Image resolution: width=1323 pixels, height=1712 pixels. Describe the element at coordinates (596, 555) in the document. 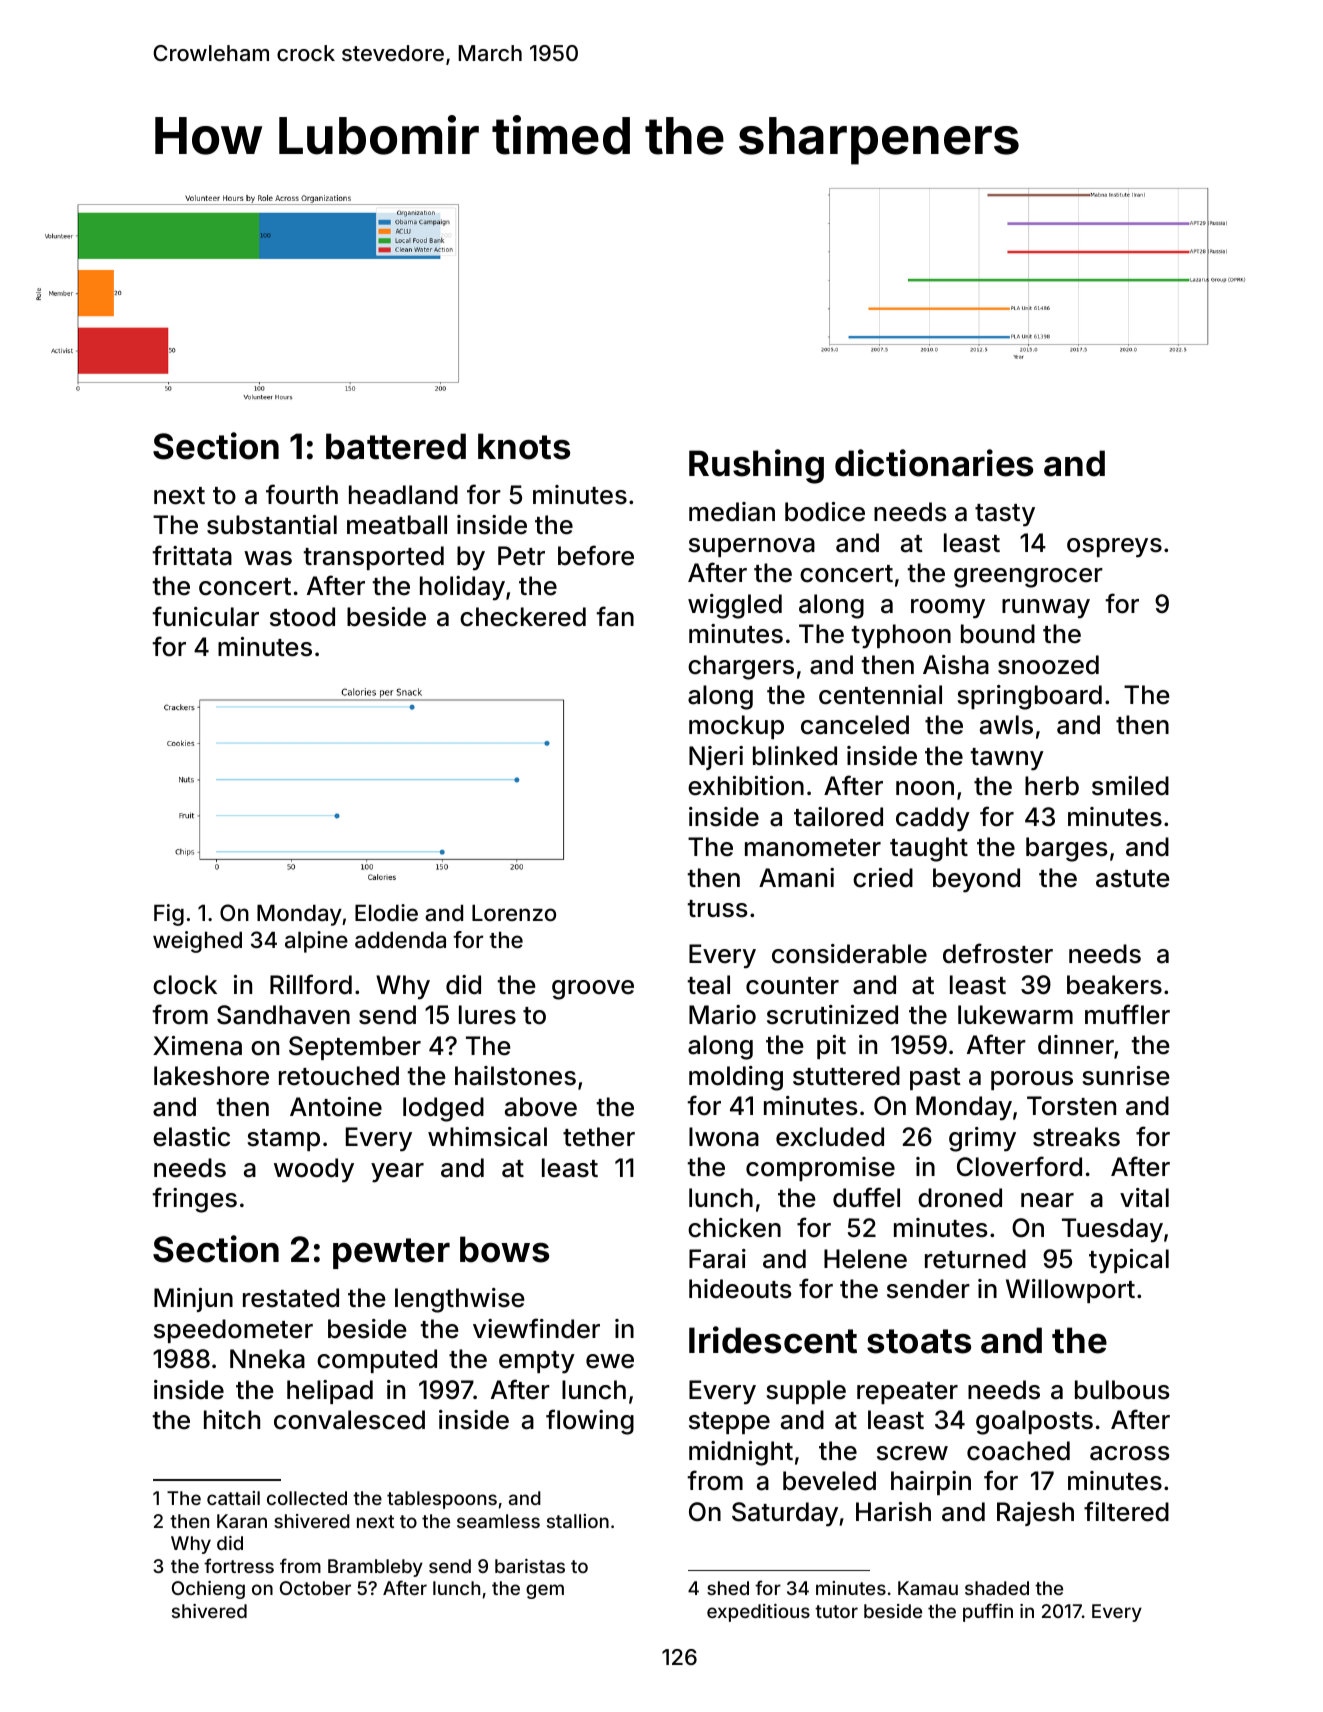

I see `before` at that location.
